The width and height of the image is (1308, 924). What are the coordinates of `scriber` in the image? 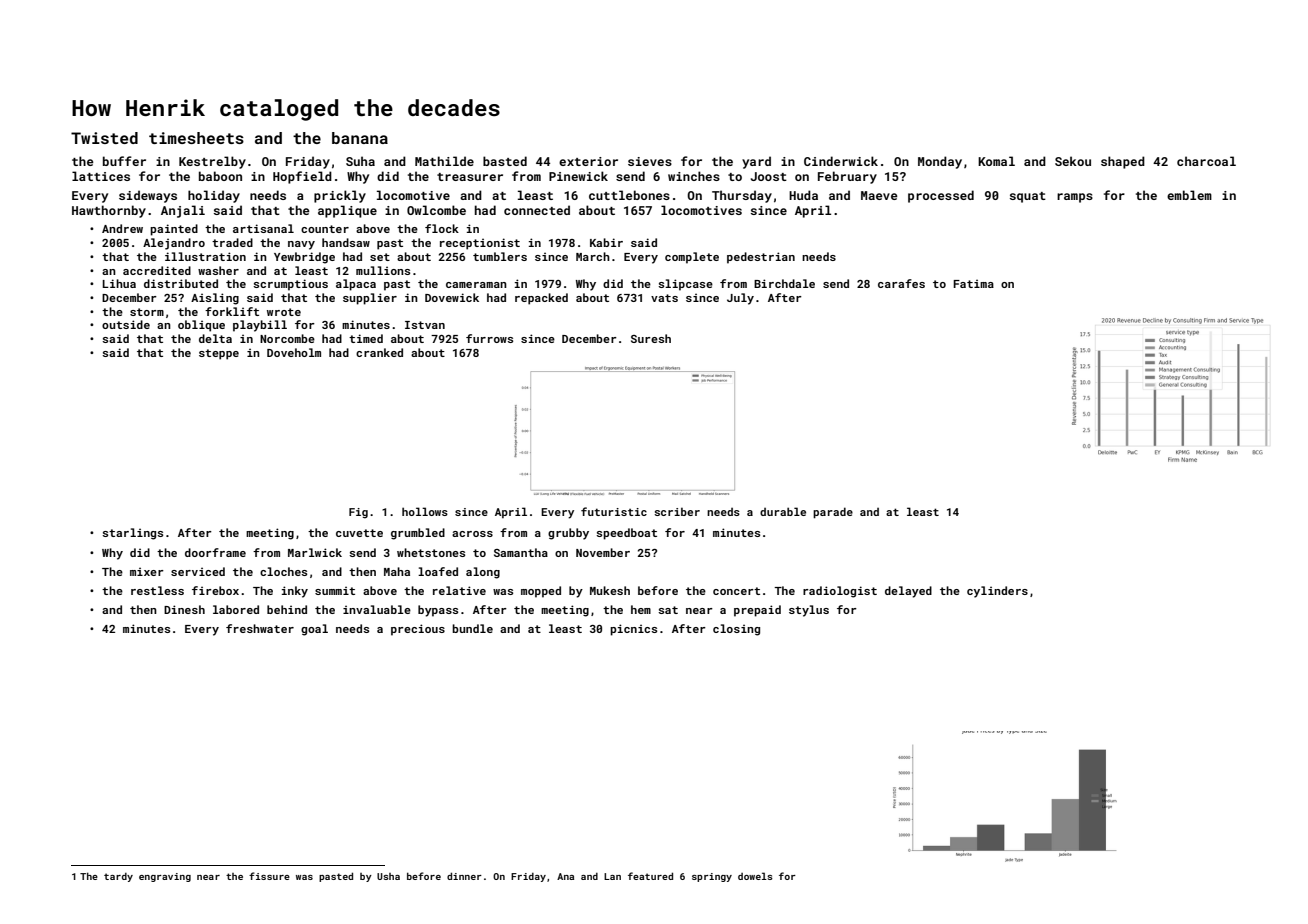 It's located at (677, 511).
